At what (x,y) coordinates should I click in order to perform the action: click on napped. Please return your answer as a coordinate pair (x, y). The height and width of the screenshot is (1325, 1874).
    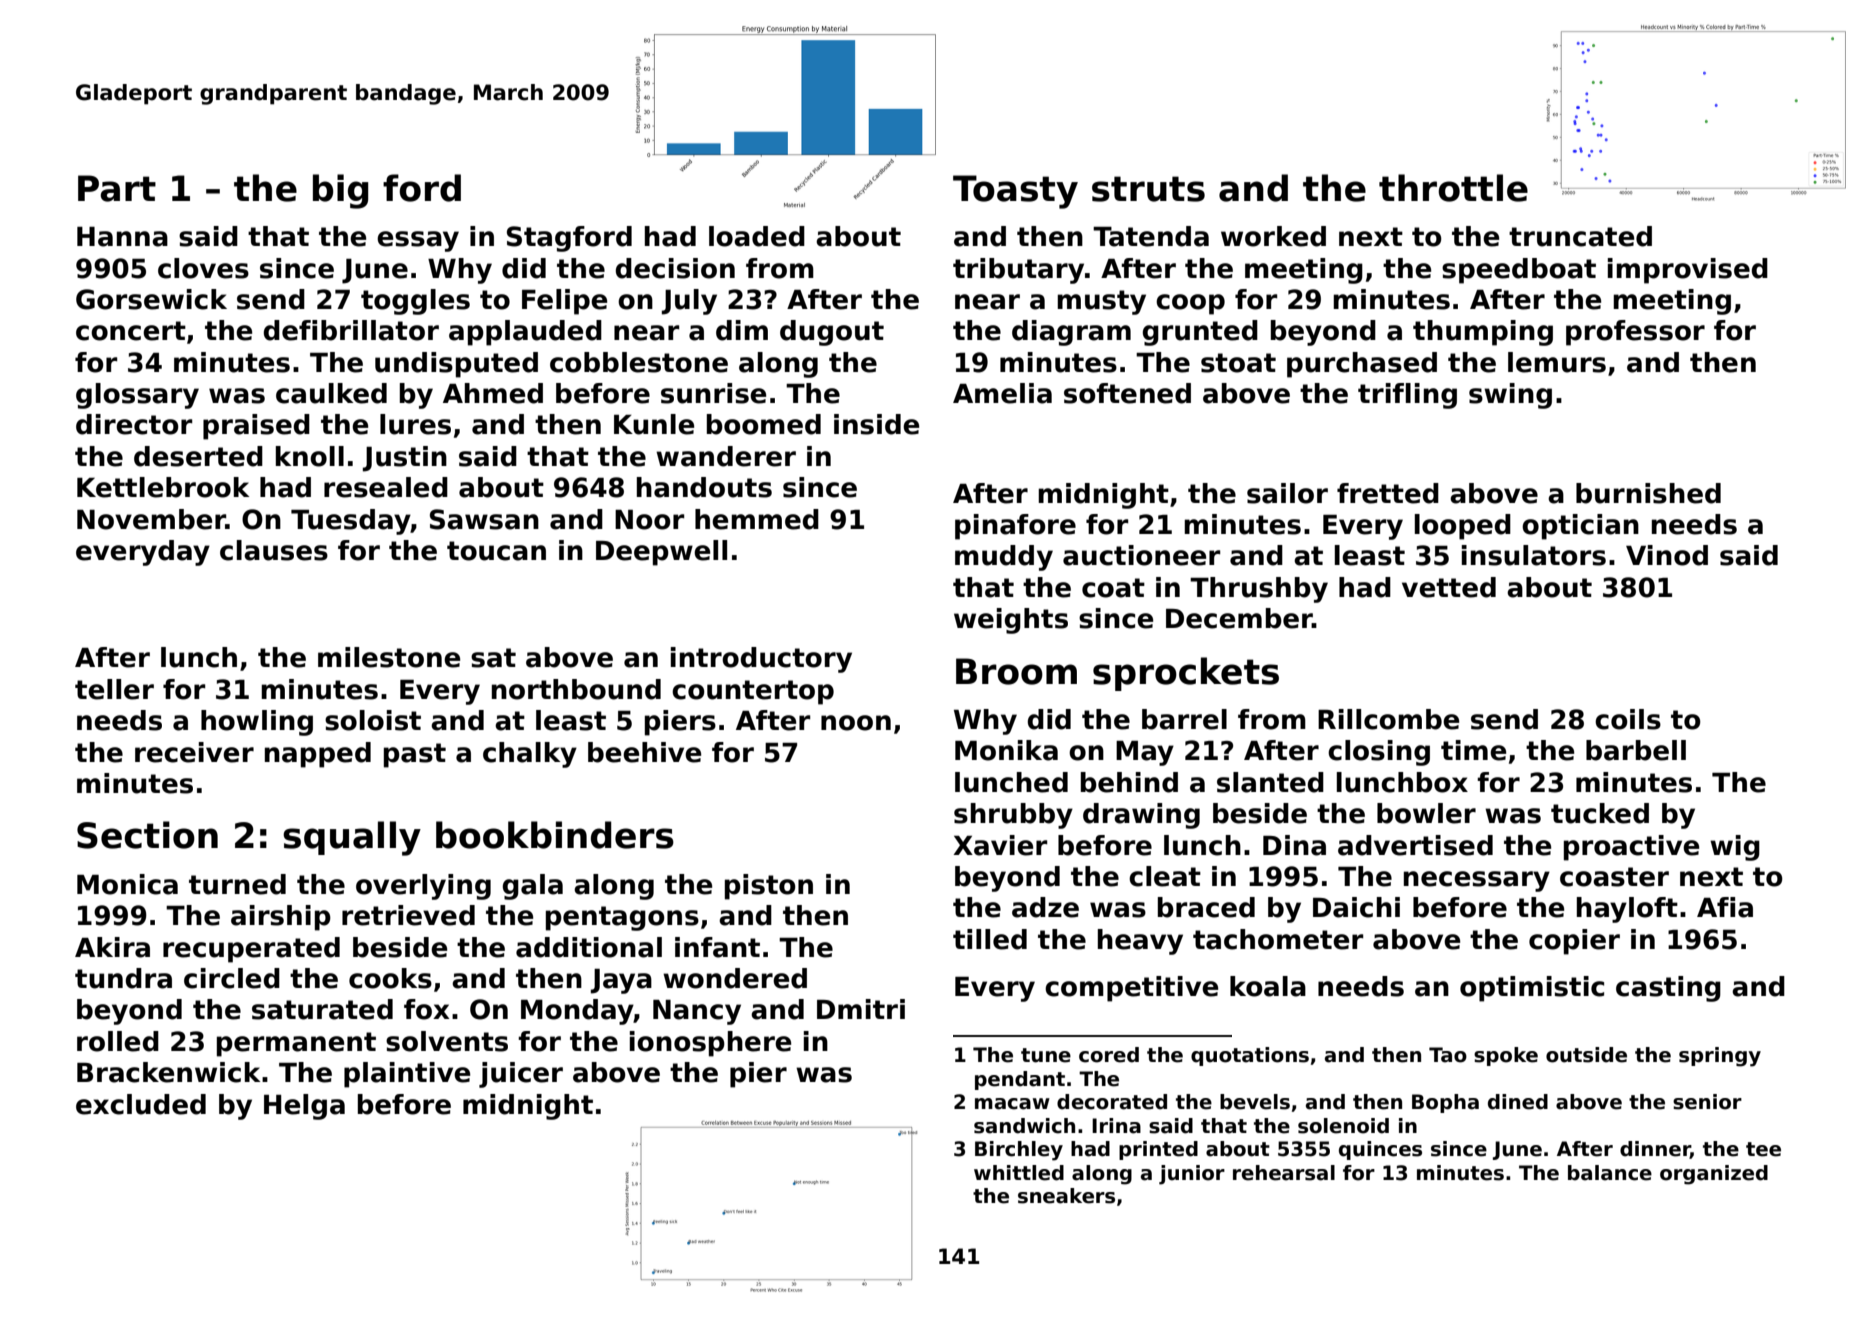
    Looking at the image, I should click on (318, 755).
